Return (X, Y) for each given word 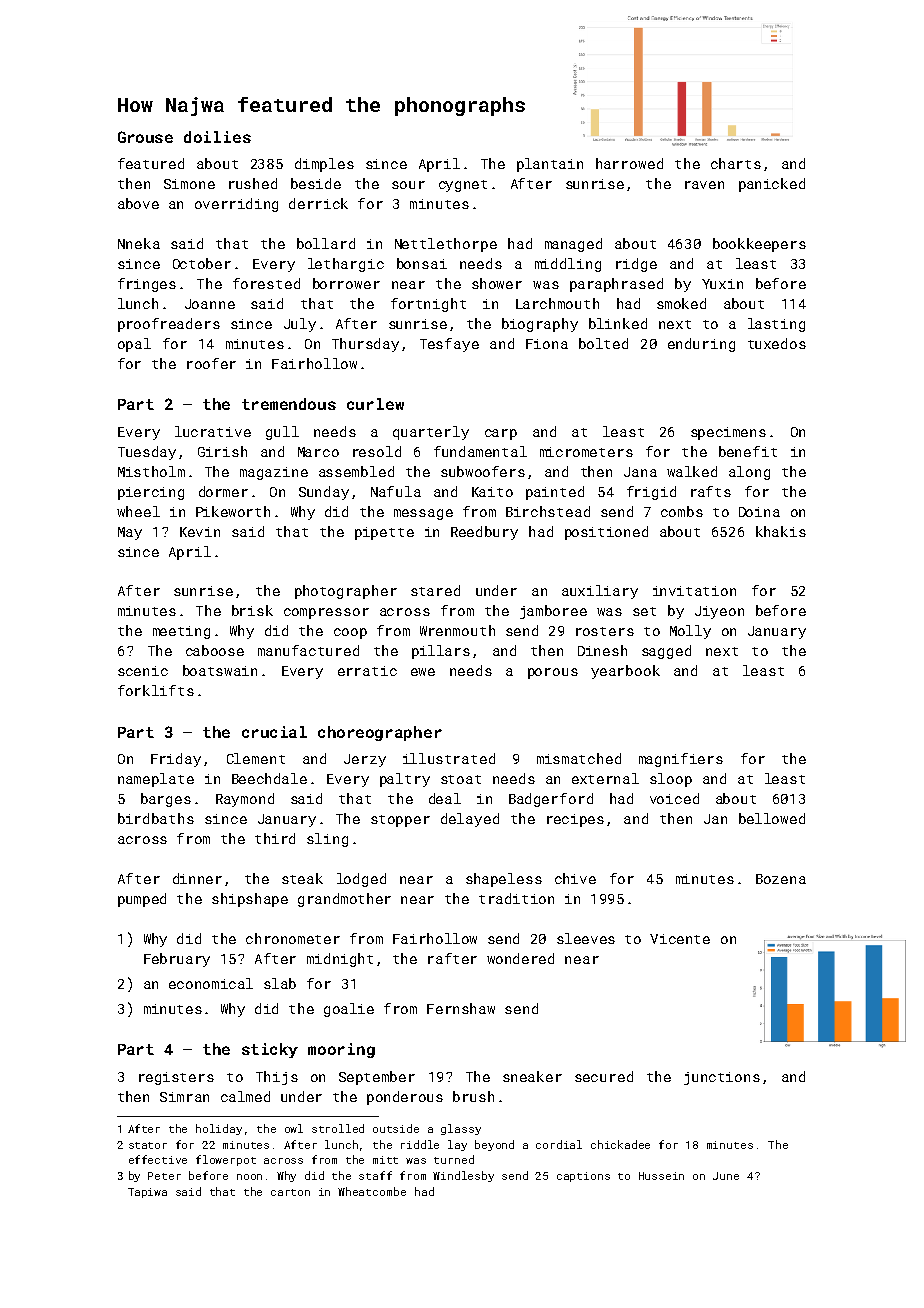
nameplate (156, 780)
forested (266, 283)
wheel (138, 511)
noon (249, 1177)
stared (435, 590)
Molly (690, 632)
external (605, 778)
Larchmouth (557, 303)
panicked (772, 185)
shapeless (504, 880)
